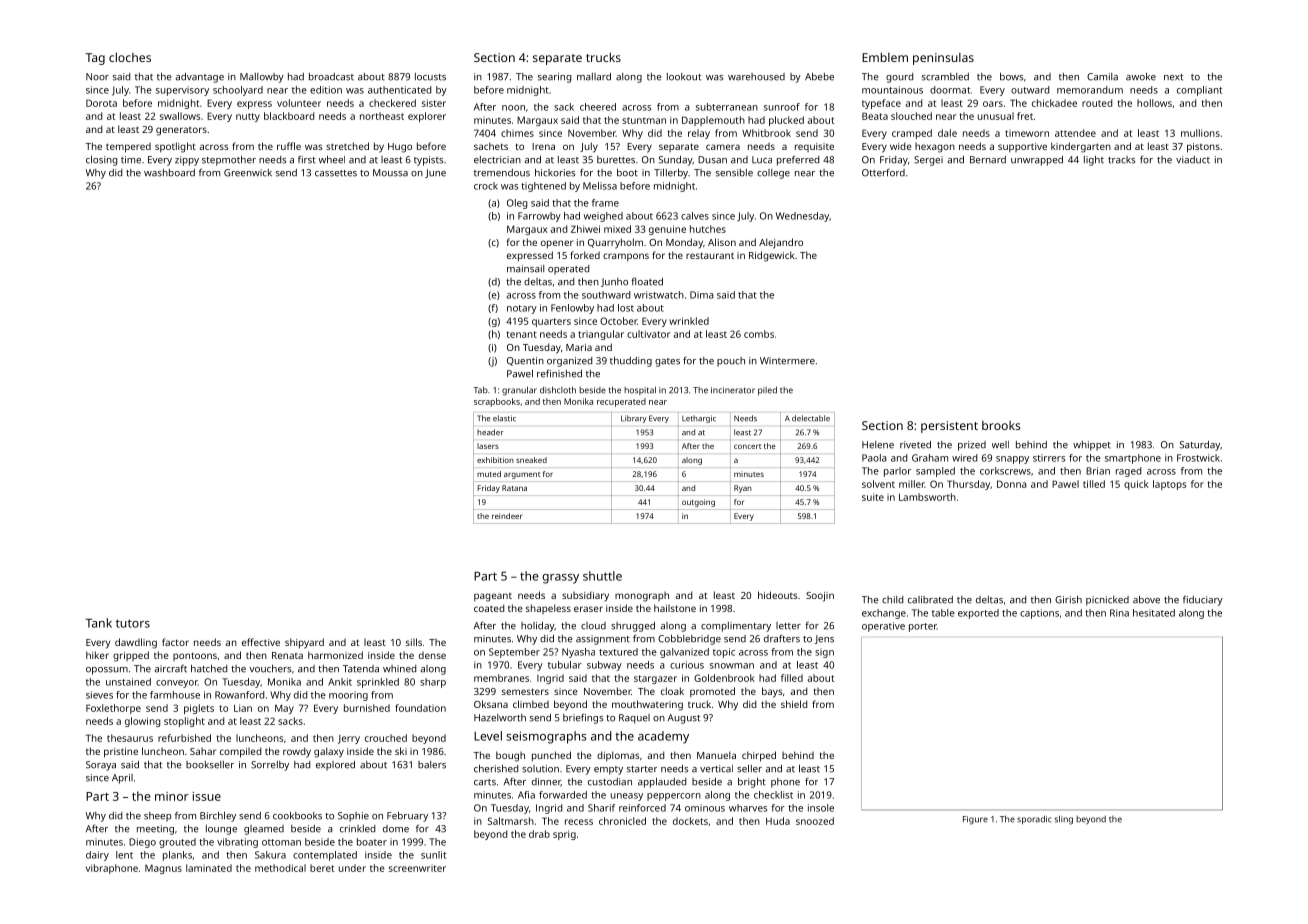 The height and width of the document is (924, 1308). What do you see at coordinates (331, 77) in the document?
I see `broadcast` at bounding box center [331, 77].
